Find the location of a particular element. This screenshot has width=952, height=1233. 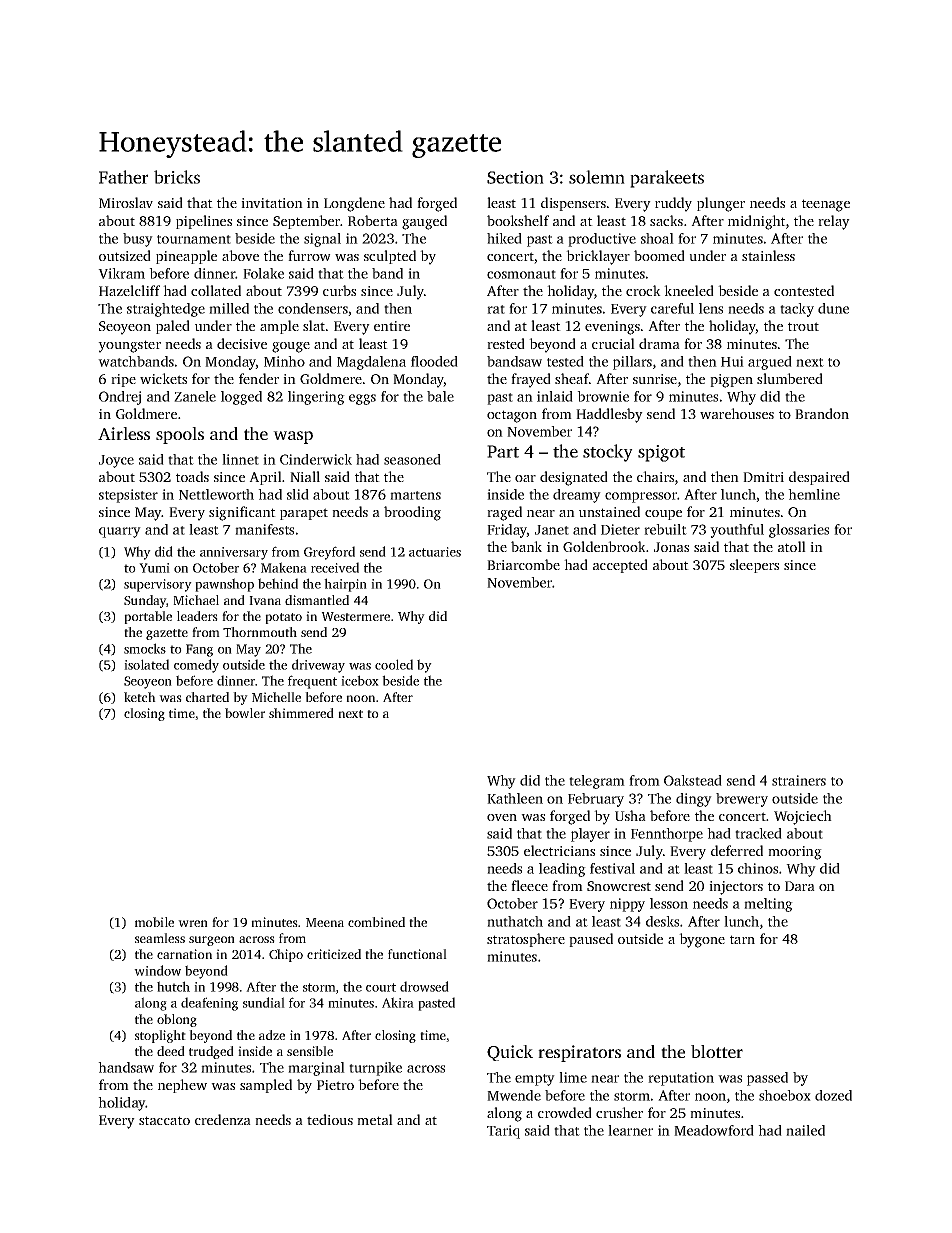

mobile is located at coordinates (154, 922).
